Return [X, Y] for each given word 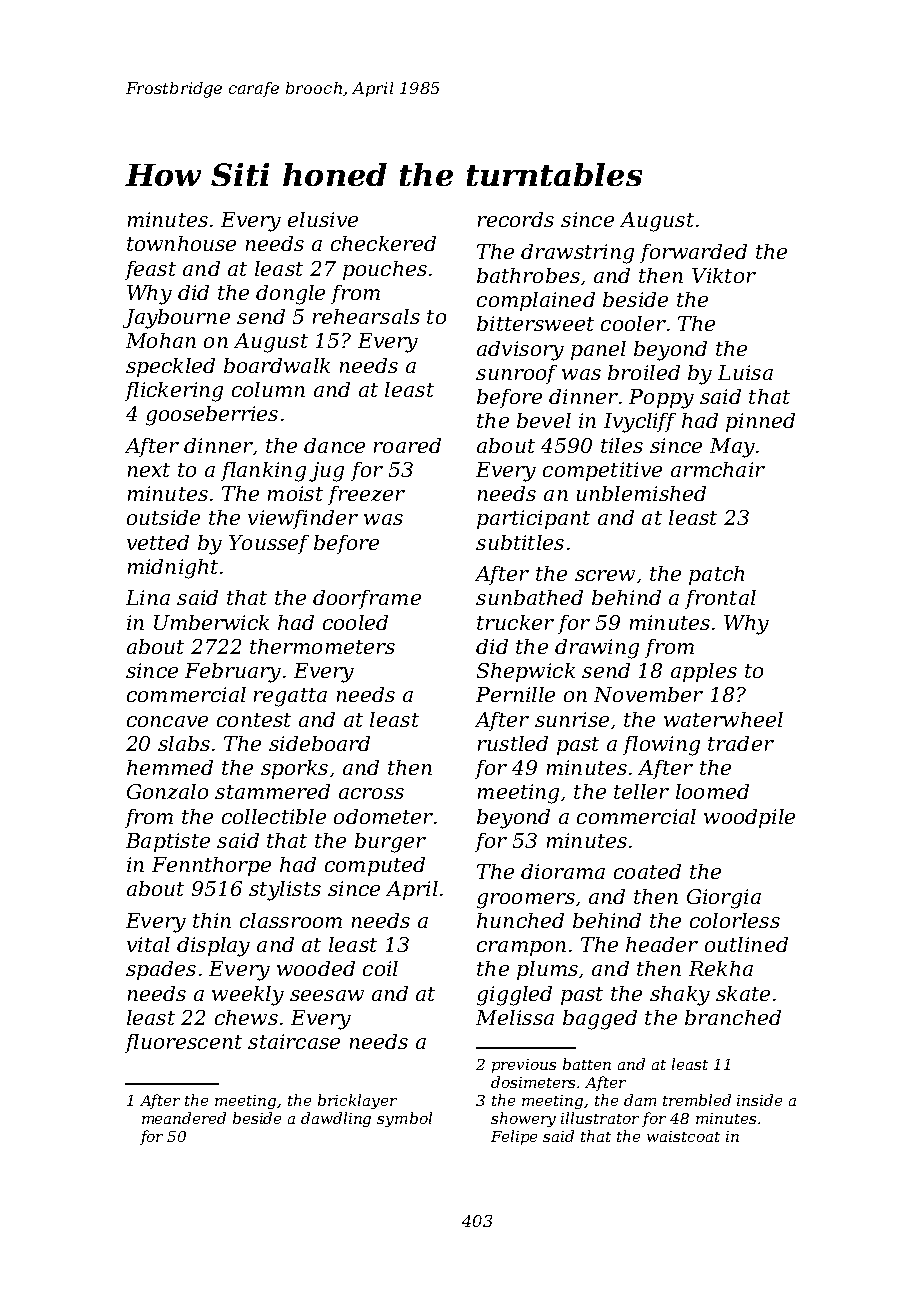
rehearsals [366, 316]
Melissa [515, 1017]
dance [334, 445]
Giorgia [724, 899]
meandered [184, 1118]
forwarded [693, 253]
